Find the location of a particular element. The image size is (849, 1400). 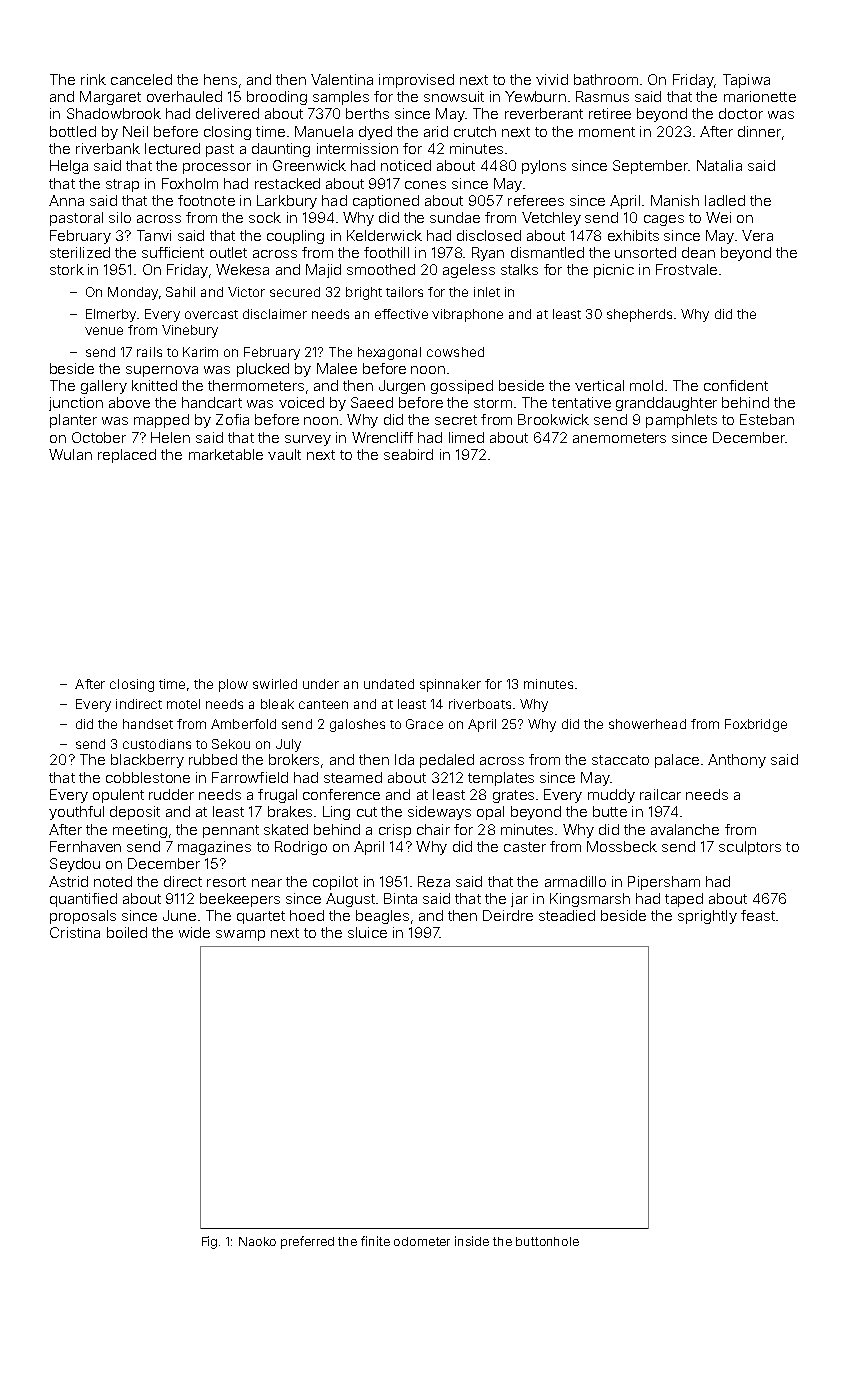

bottled is located at coordinates (73, 131).
